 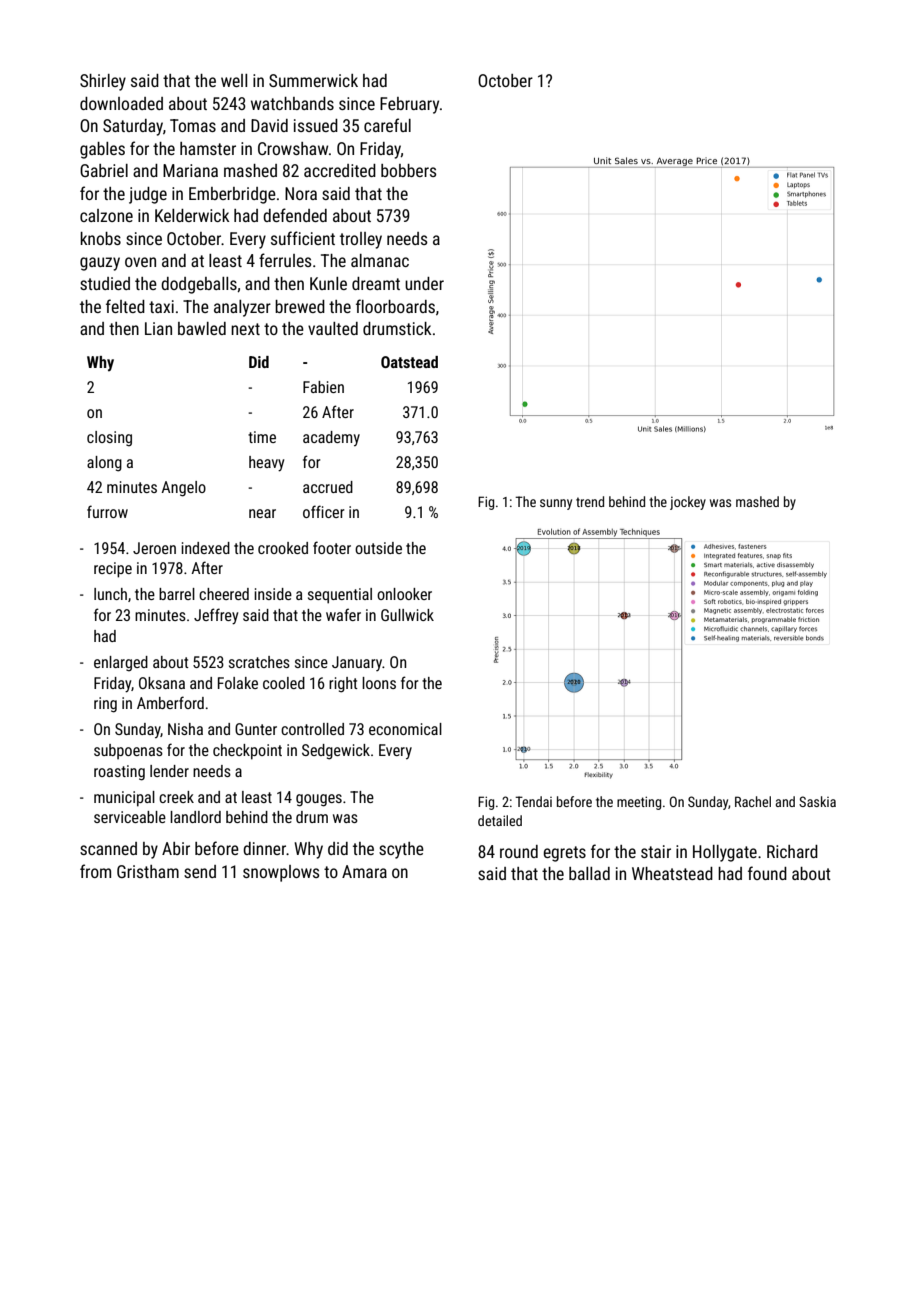 What do you see at coordinates (328, 487) in the document?
I see `accrued` at bounding box center [328, 487].
